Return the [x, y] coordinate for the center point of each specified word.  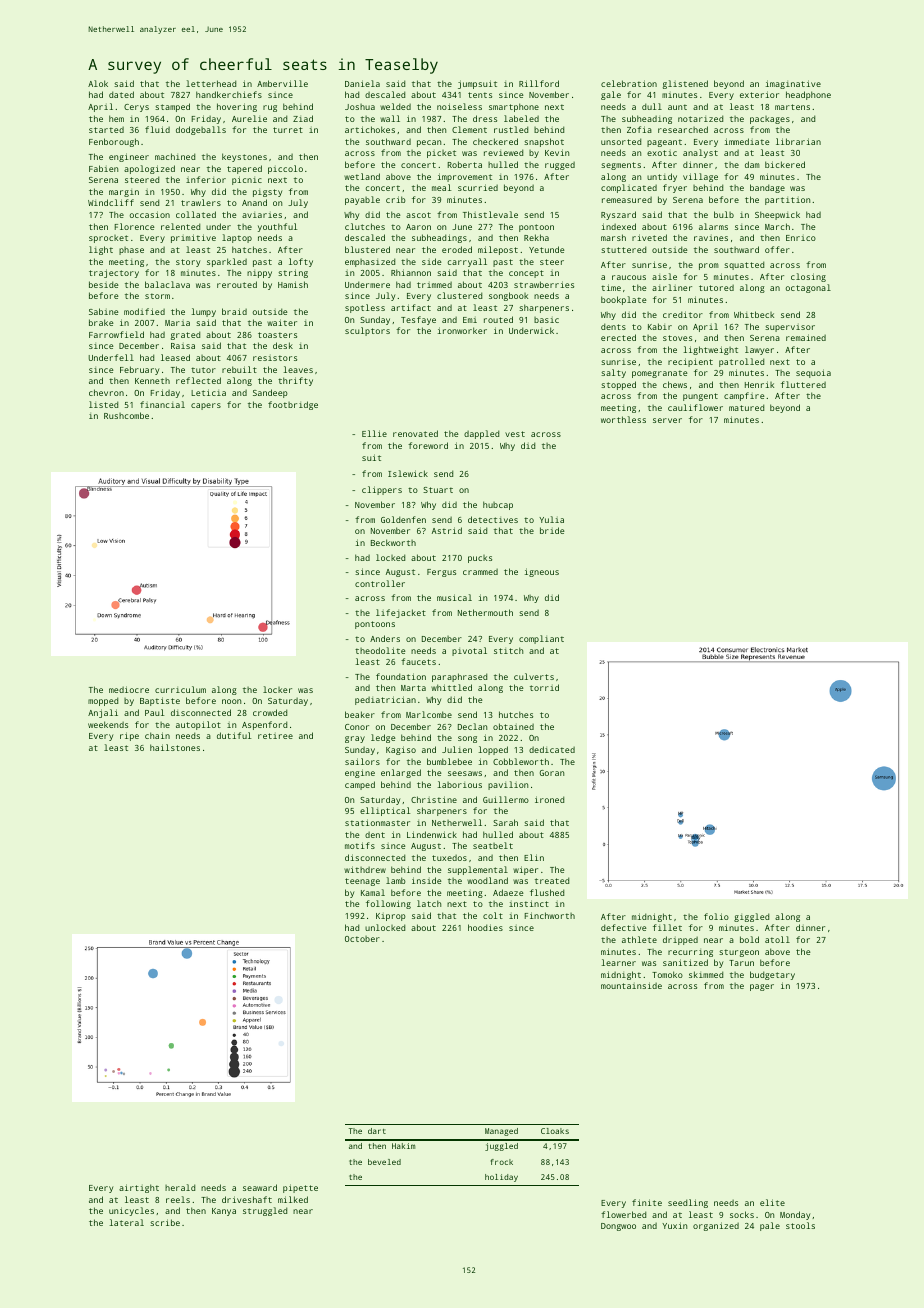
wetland [362, 176]
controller [380, 583]
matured [746, 407]
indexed [619, 226]
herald [180, 1187]
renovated [415, 433]
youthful [277, 227]
